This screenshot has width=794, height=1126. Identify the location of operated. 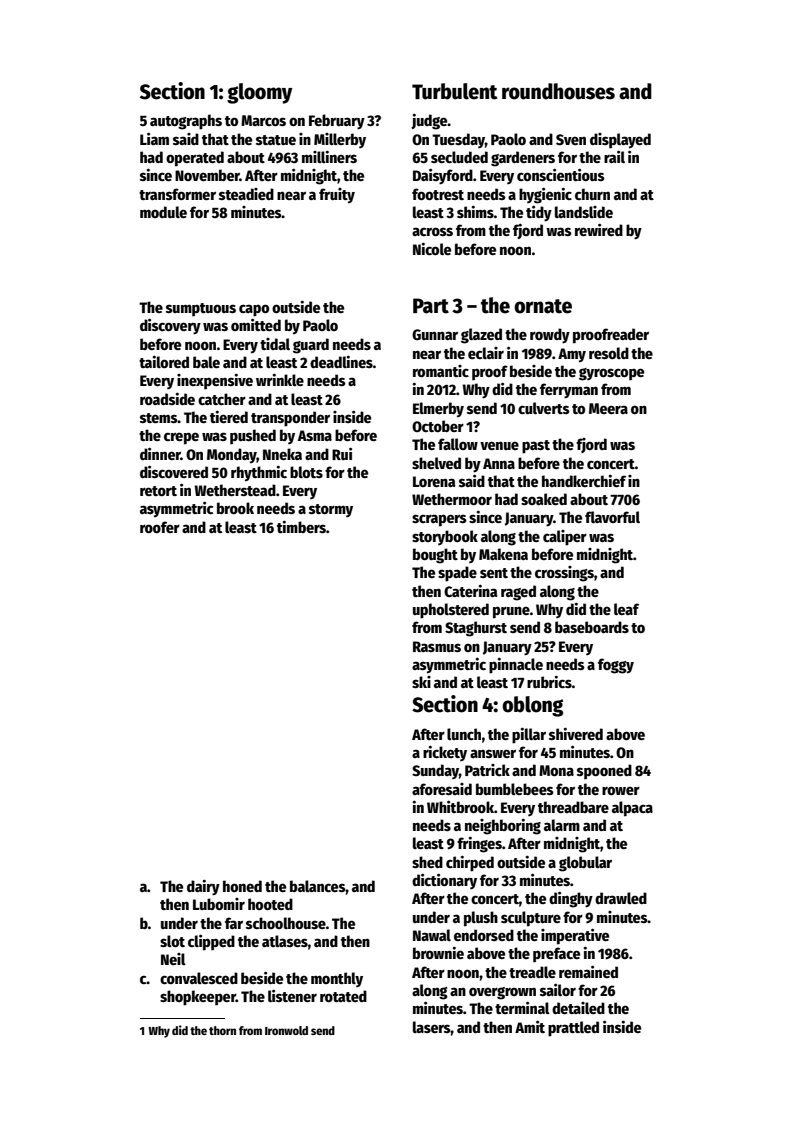
(195, 159).
